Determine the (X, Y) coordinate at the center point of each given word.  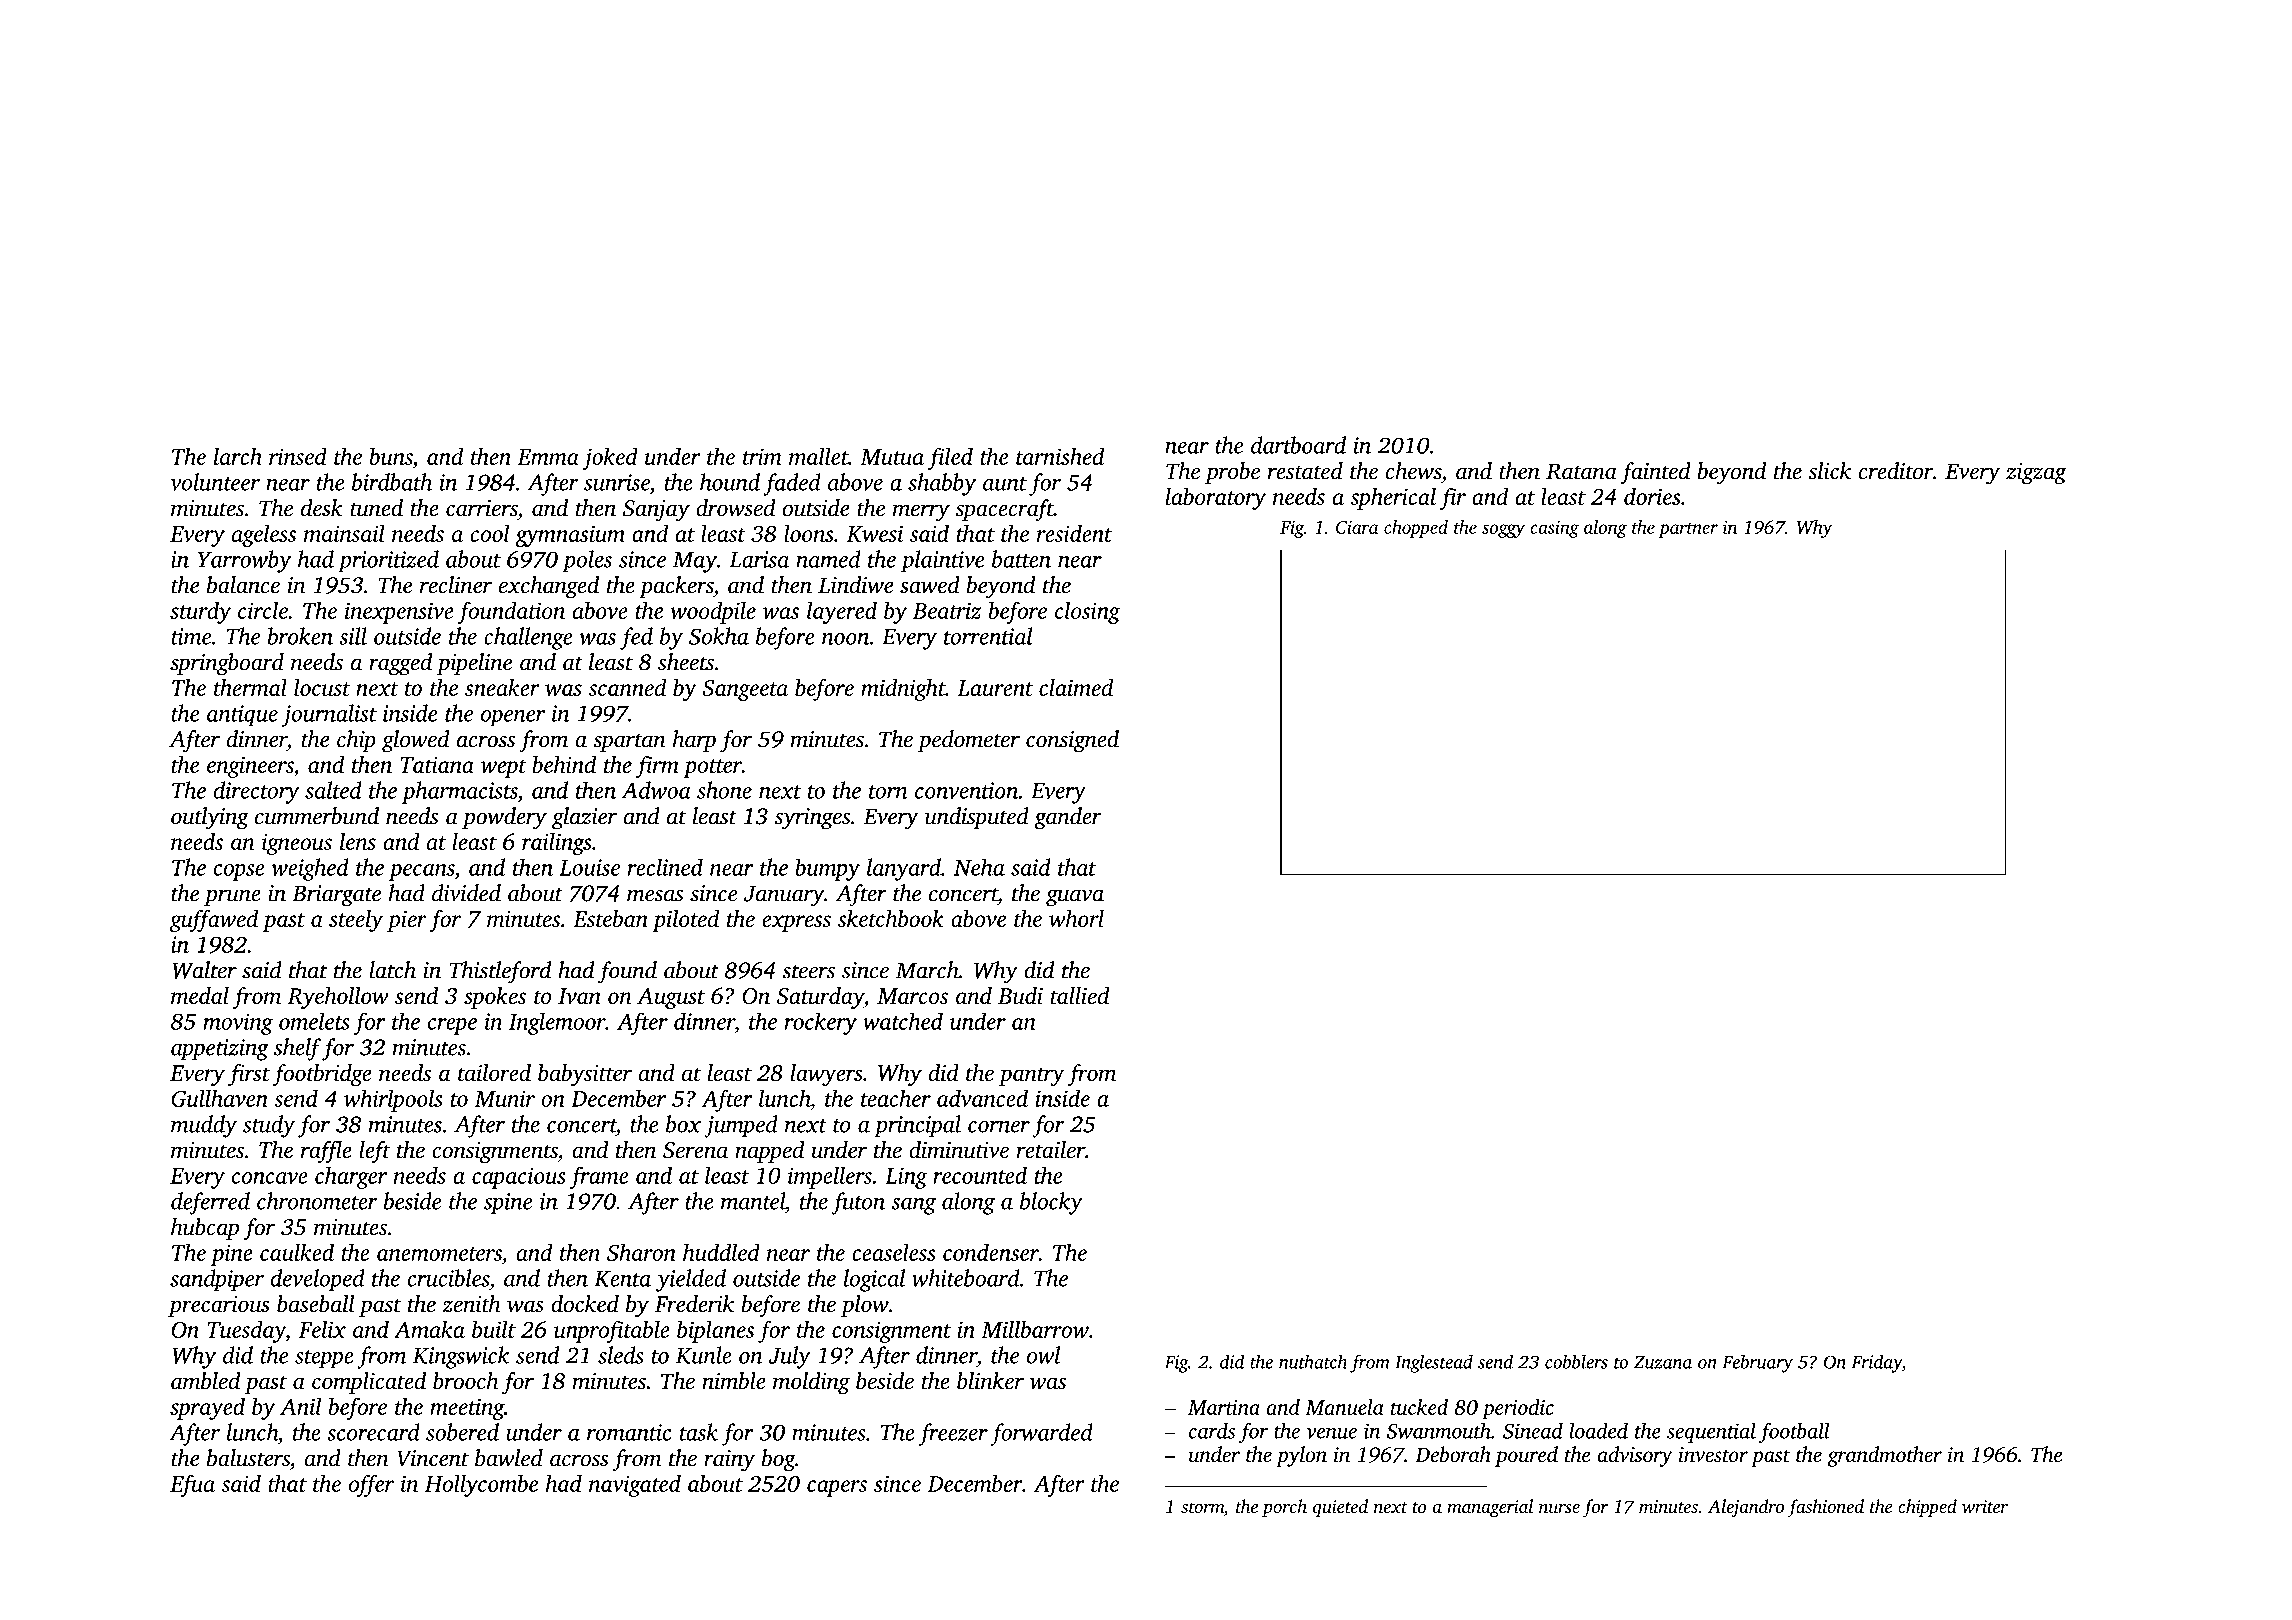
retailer (1050, 1149)
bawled (509, 1458)
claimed (1076, 687)
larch (238, 456)
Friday (1877, 1363)
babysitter (585, 1075)
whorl (1076, 918)
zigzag (2036, 474)
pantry (1032, 1076)
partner (1688, 530)
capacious (519, 1178)
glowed (416, 741)
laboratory (1215, 499)
